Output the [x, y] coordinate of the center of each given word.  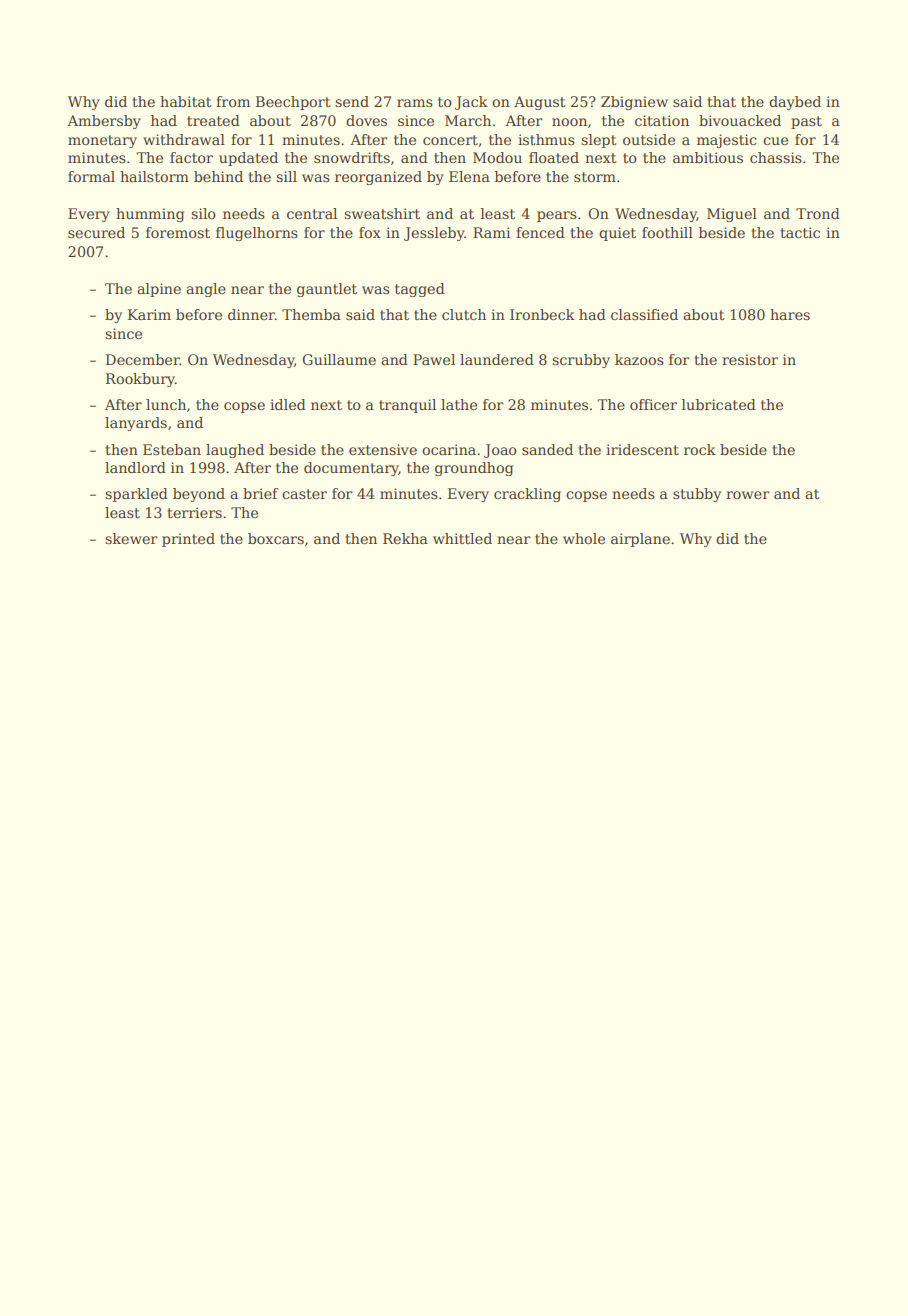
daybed [795, 103]
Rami [491, 232]
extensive [383, 449]
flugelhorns [257, 234]
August [540, 103]
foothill [667, 232]
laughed [235, 451]
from [233, 101]
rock [700, 449]
